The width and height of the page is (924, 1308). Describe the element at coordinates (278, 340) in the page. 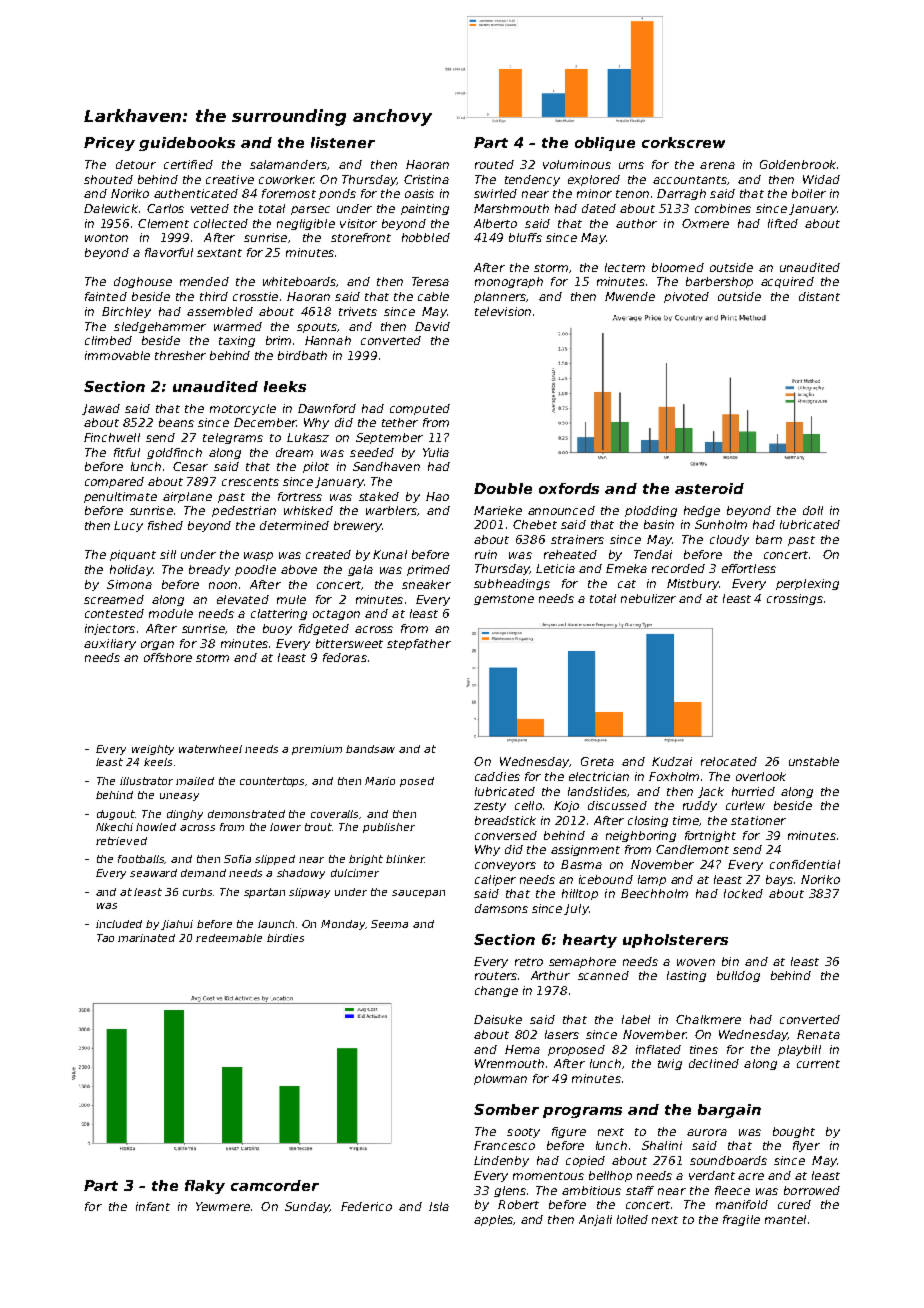

I see `brim` at that location.
